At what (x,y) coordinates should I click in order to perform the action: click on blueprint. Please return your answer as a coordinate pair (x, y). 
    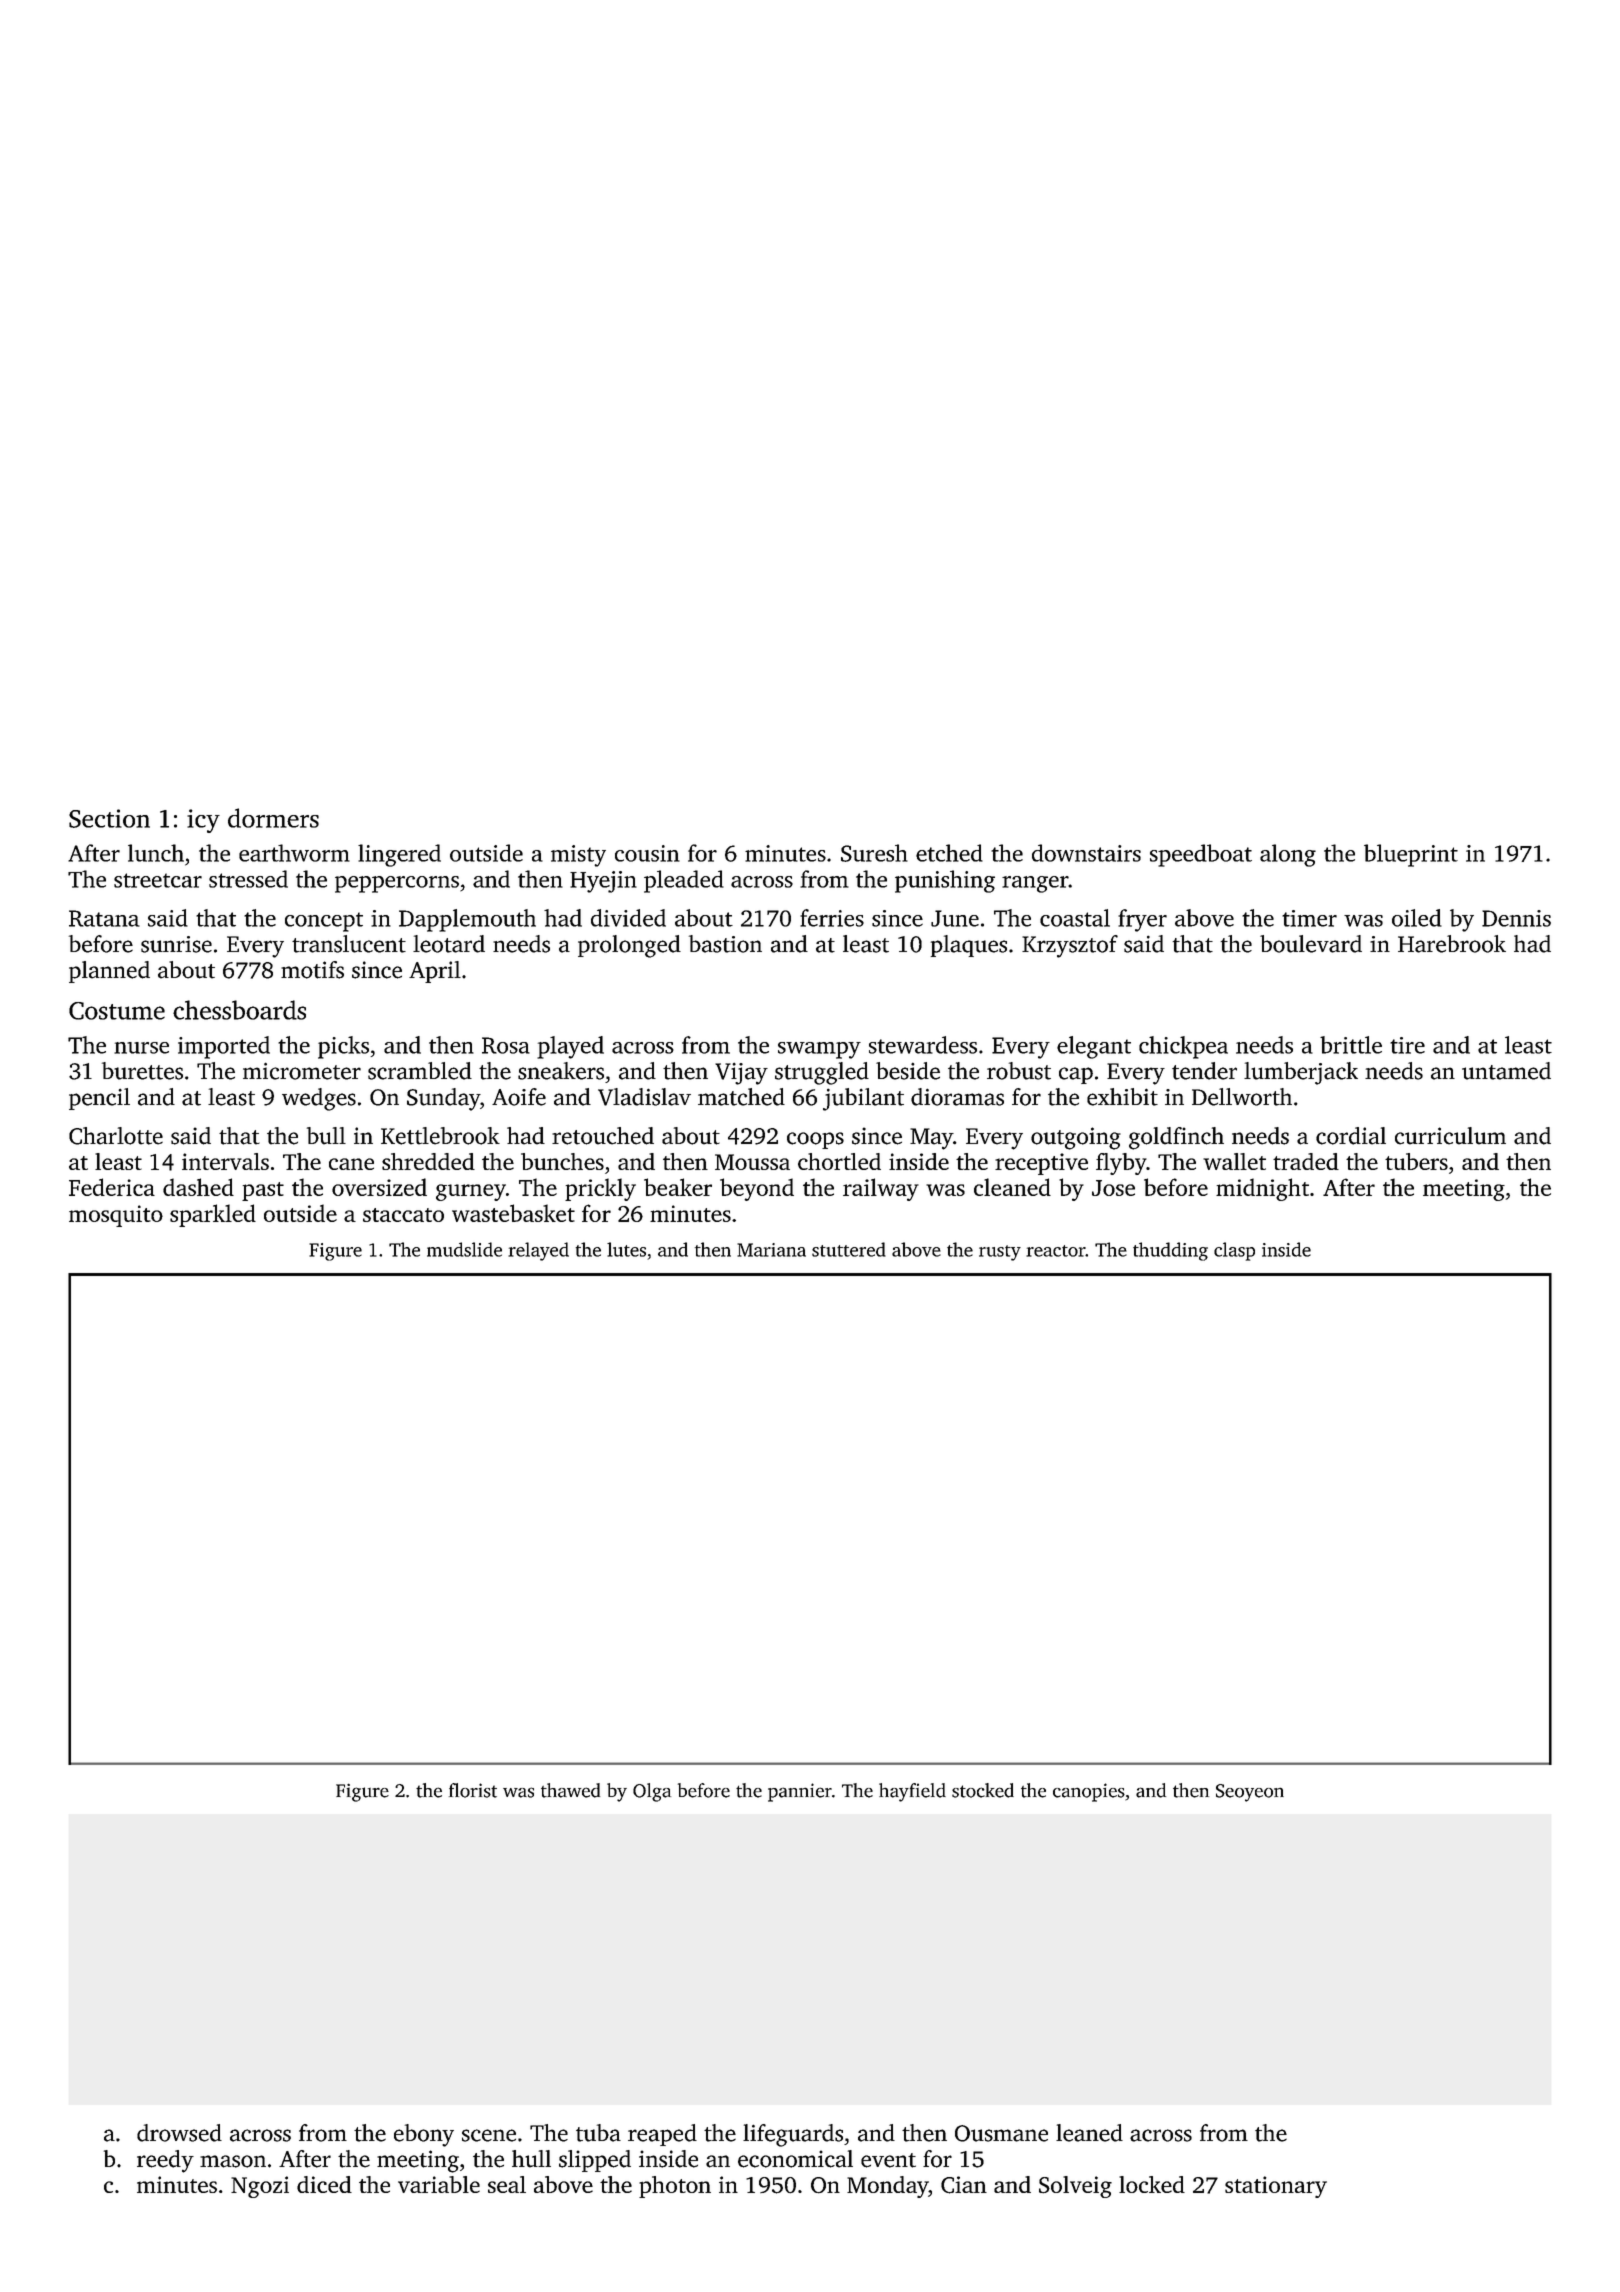
    Looking at the image, I should click on (1411, 855).
